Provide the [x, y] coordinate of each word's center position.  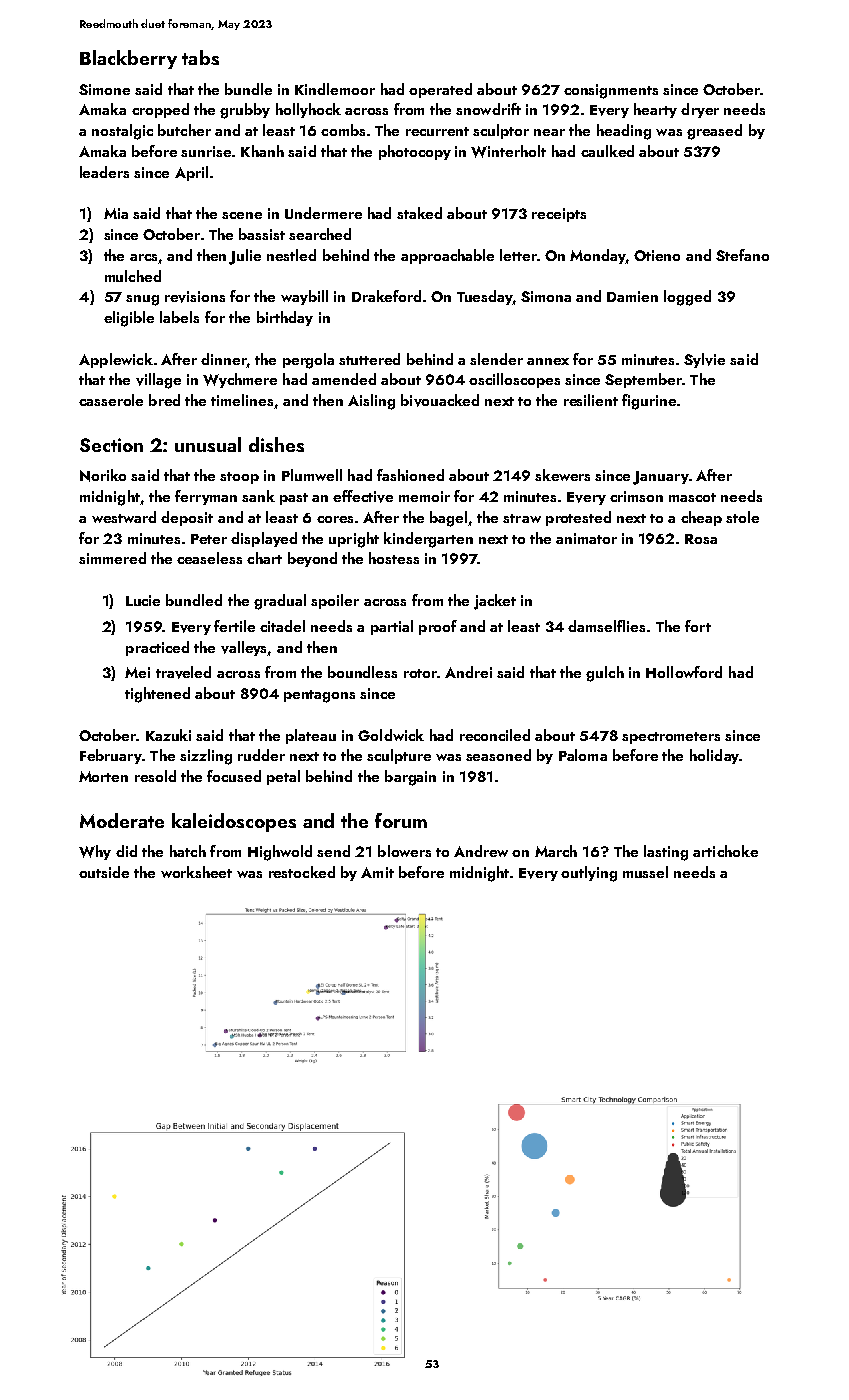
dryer [700, 110]
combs [343, 130]
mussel [645, 872]
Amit [377, 872]
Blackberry [128, 59]
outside [104, 872]
